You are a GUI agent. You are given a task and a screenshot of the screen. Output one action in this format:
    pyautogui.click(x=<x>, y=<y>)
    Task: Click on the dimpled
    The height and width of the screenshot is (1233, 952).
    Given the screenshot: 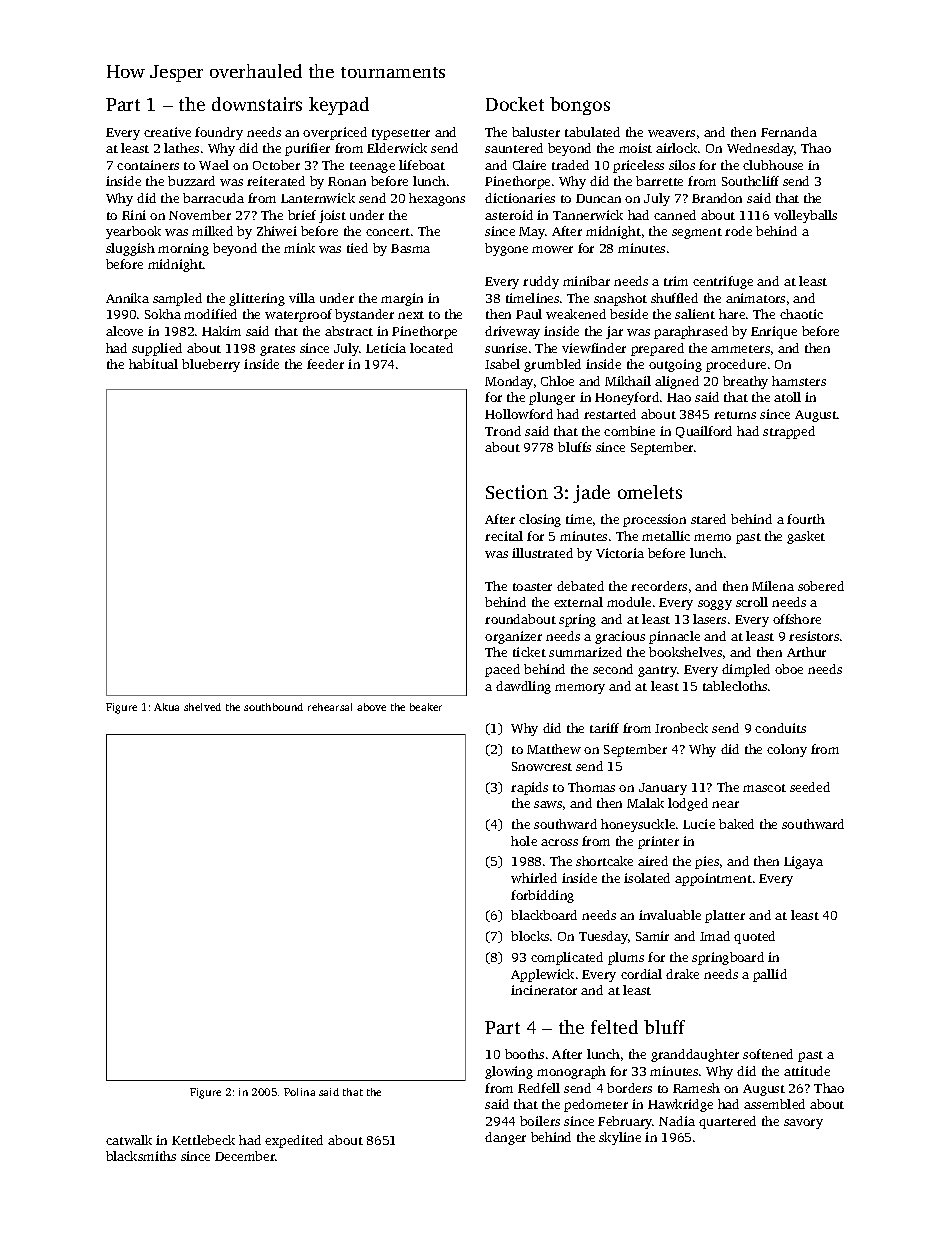 What is the action you would take?
    pyautogui.click(x=746, y=670)
